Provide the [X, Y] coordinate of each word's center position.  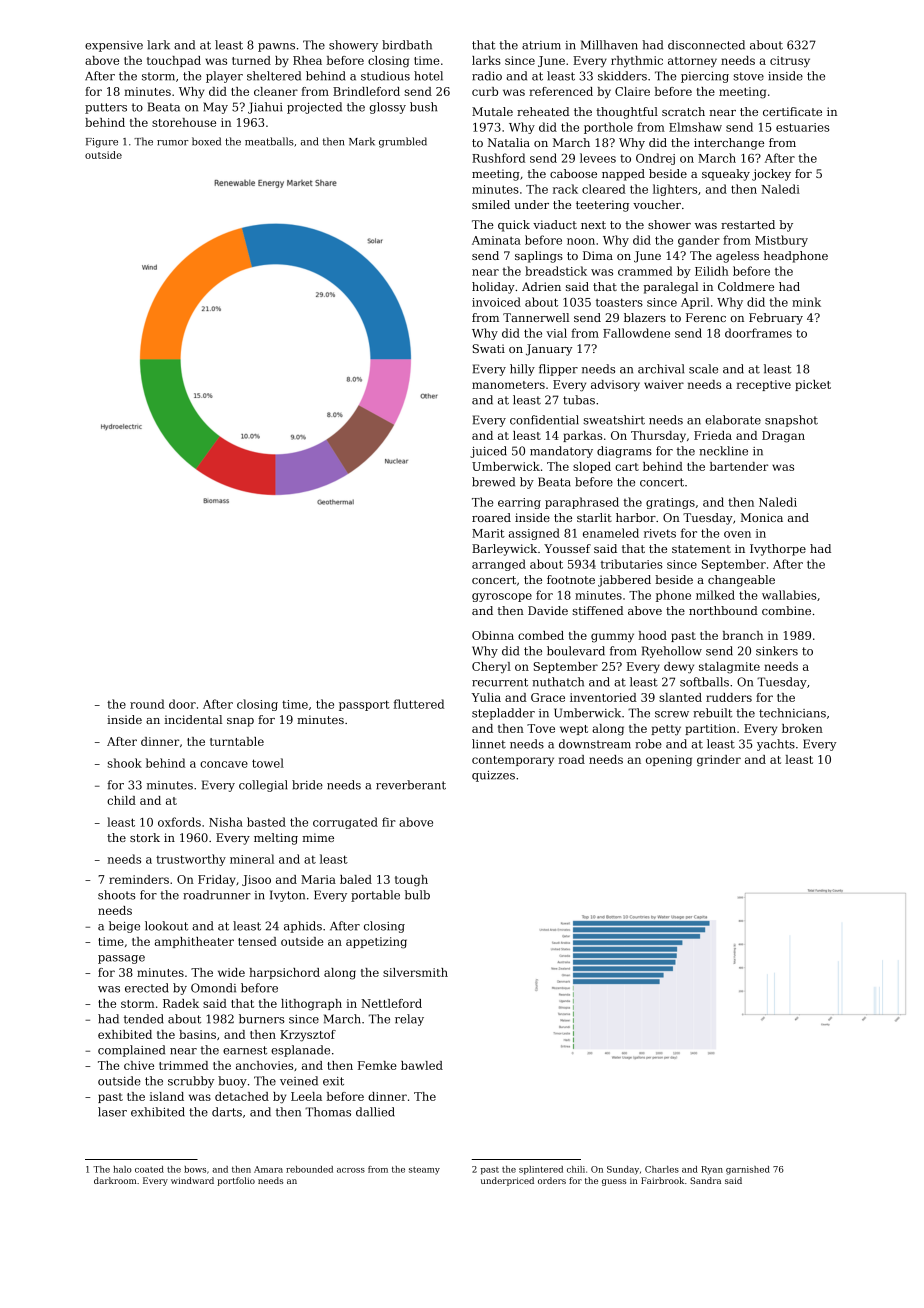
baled [356, 879]
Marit [488, 533]
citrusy [790, 62]
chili [576, 1169]
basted [266, 822]
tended [144, 1019]
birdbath [407, 45]
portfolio [236, 1181]
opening [669, 761]
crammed [645, 271]
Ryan [712, 1170]
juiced [488, 452]
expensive [114, 46]
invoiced [496, 302]
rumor [173, 143]
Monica [762, 517]
